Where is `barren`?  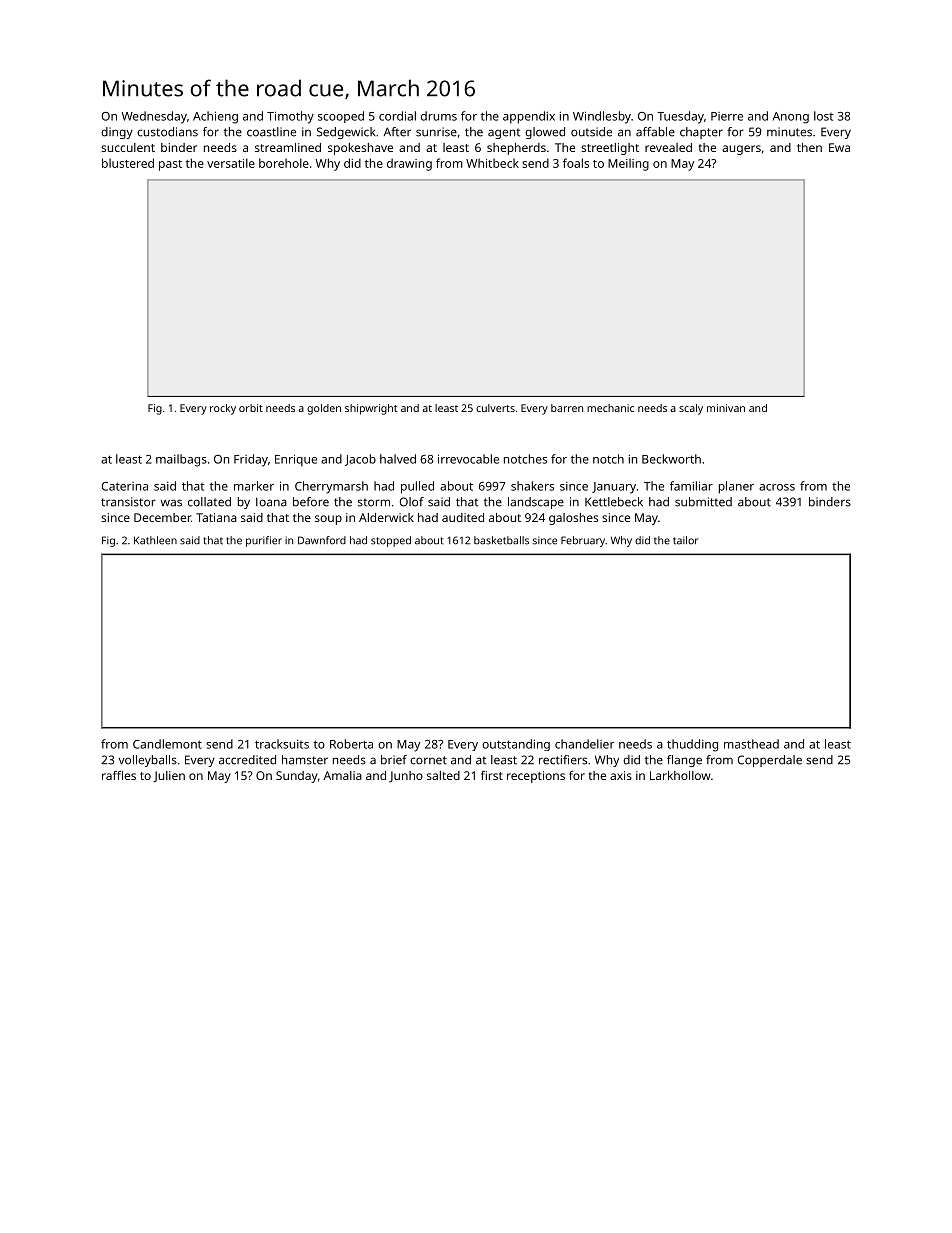 barren is located at coordinates (567, 408).
